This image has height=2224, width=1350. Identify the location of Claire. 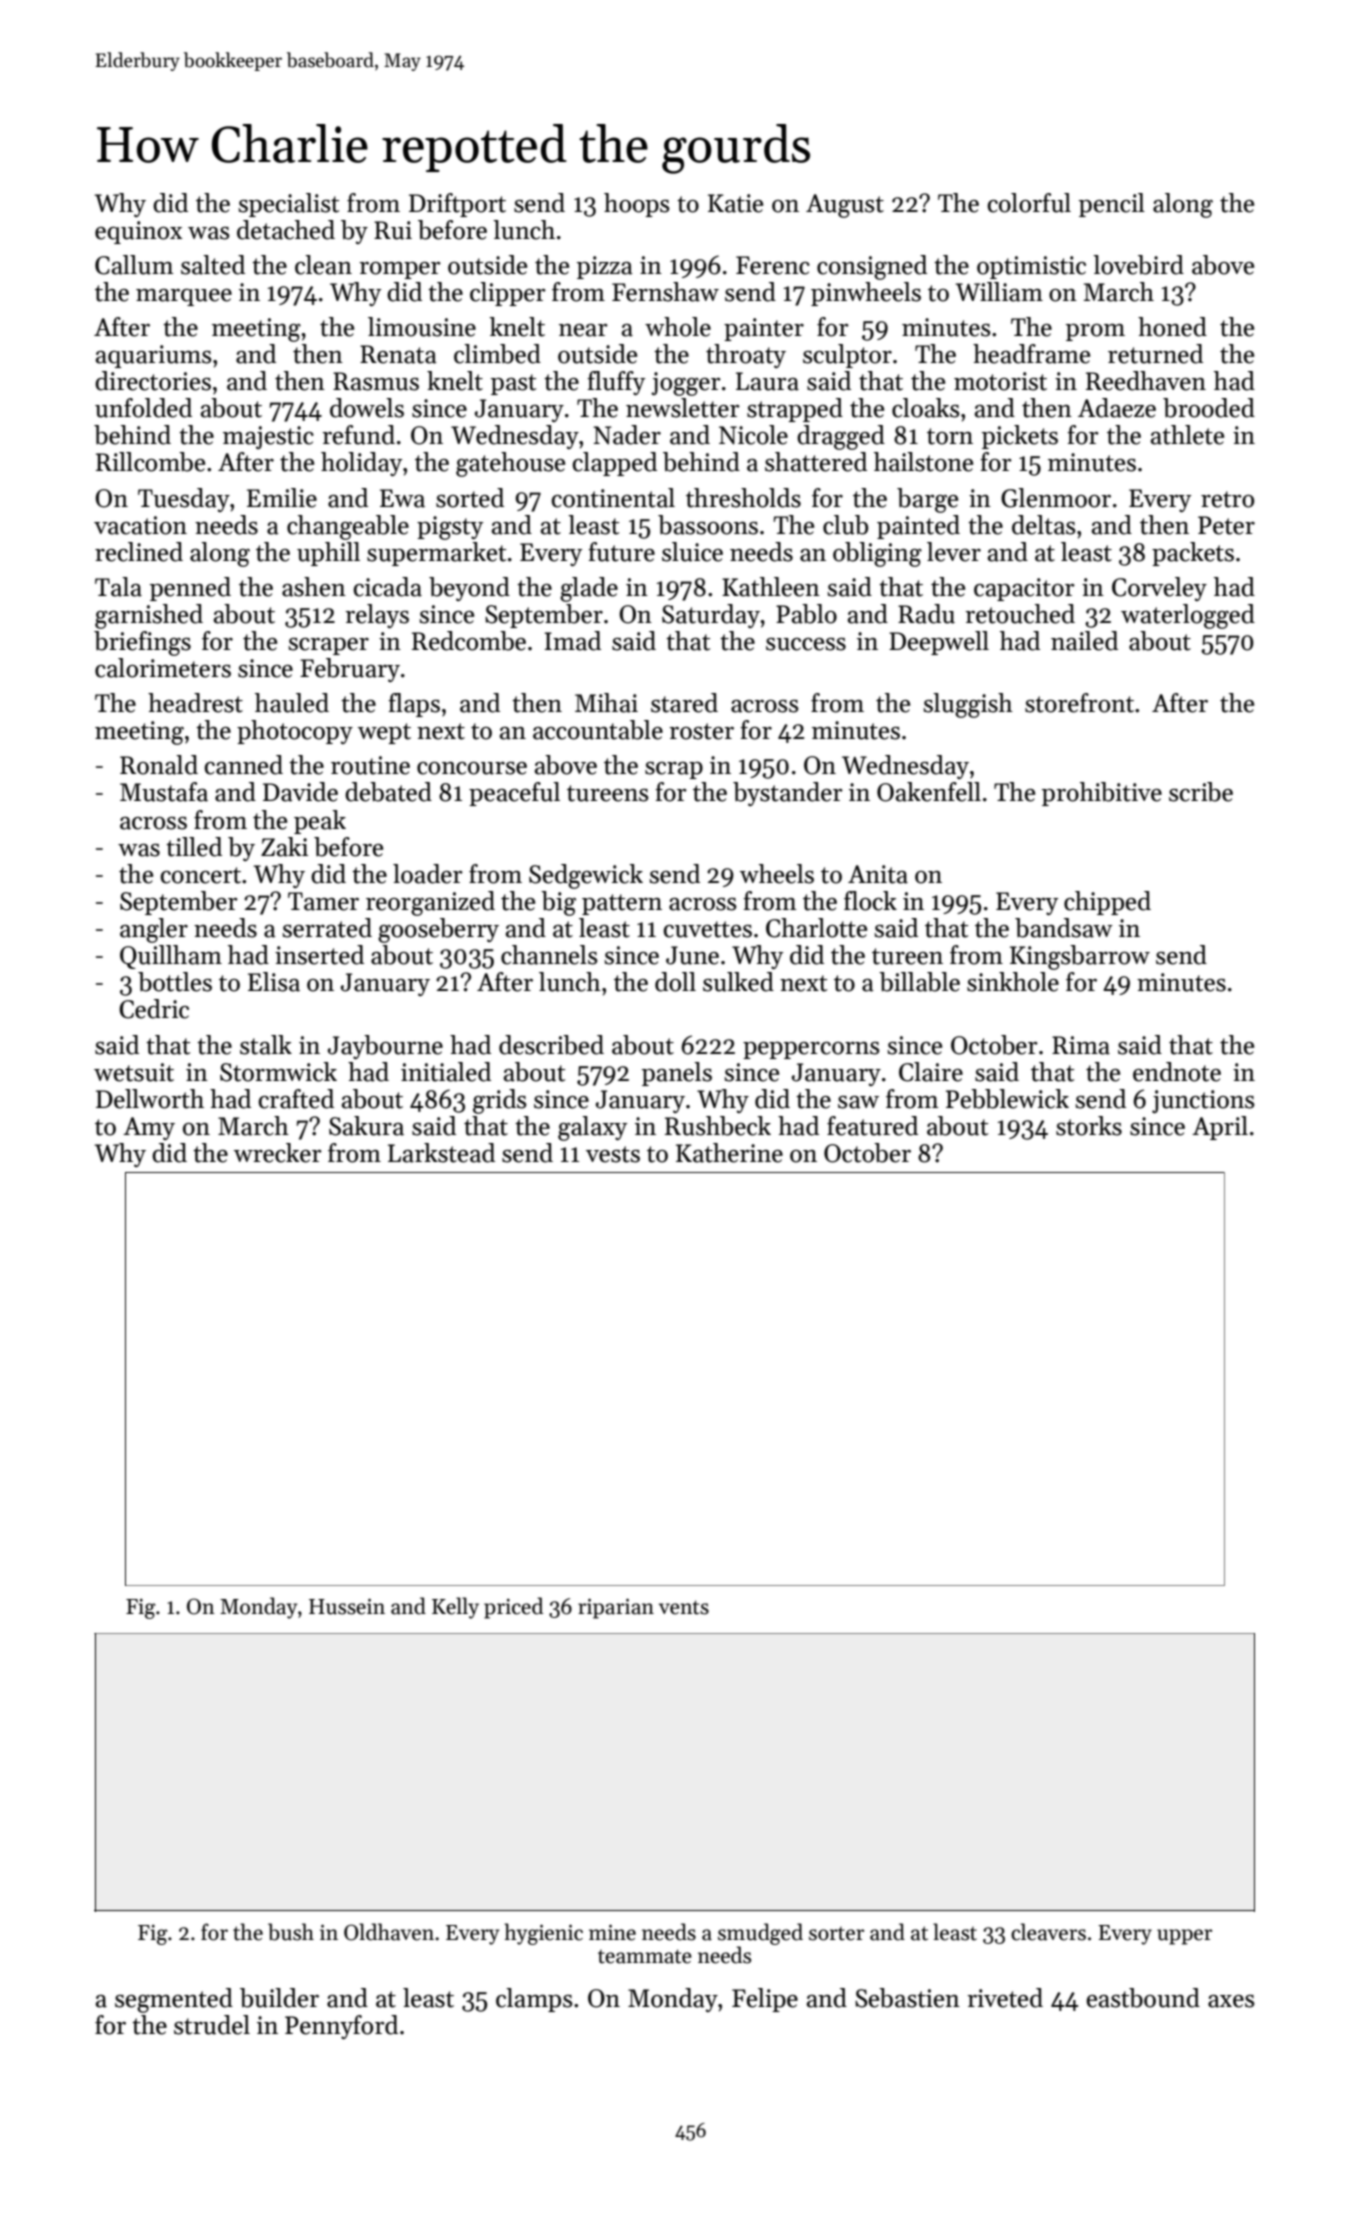
(931, 1072).
